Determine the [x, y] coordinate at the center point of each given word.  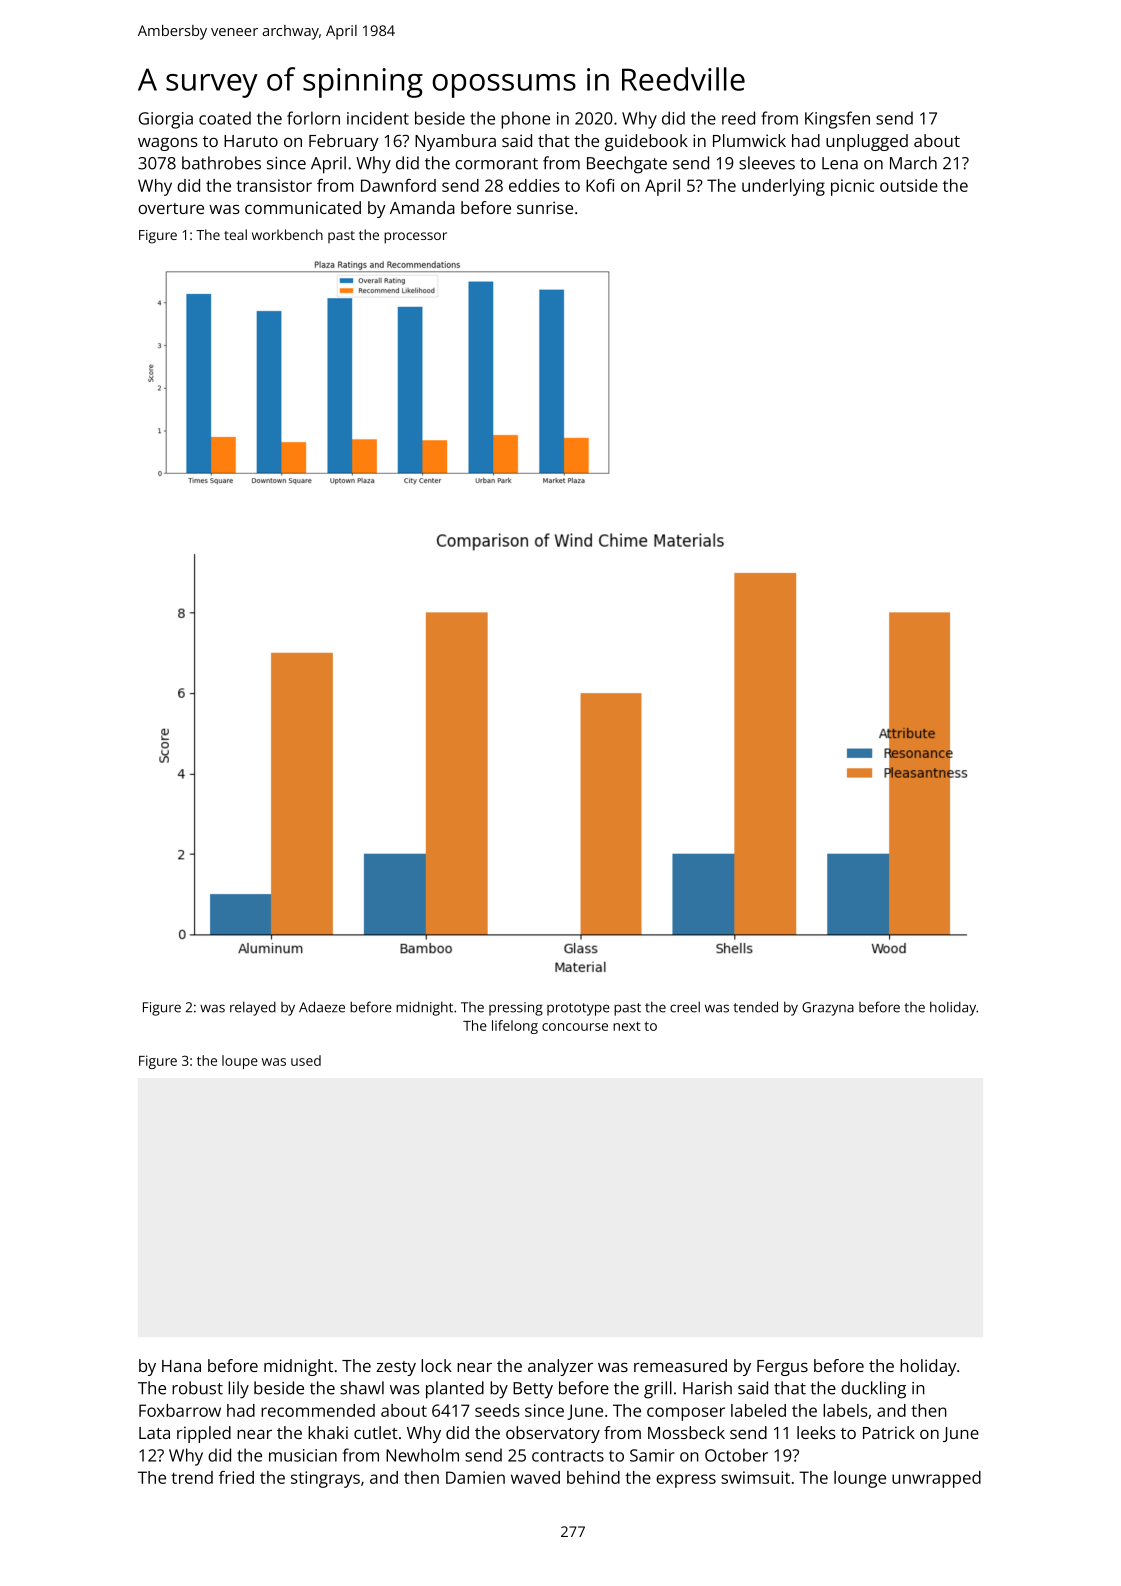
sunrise [545, 207]
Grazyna [828, 1009]
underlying [783, 187]
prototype [578, 1009]
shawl [362, 1388]
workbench [287, 234]
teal [235, 234]
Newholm [422, 1455]
